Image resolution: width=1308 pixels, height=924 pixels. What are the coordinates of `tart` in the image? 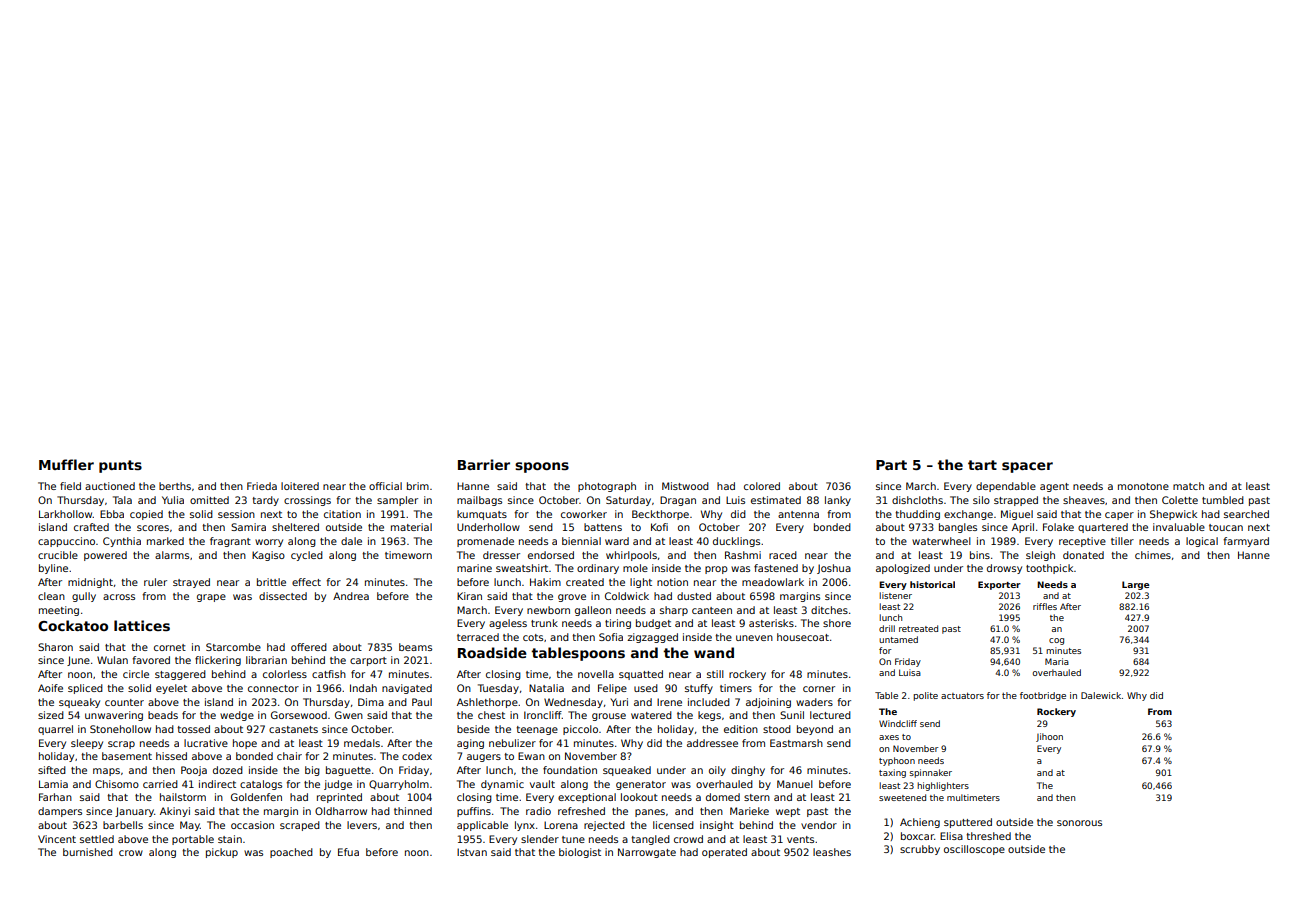 It's located at (982, 465).
